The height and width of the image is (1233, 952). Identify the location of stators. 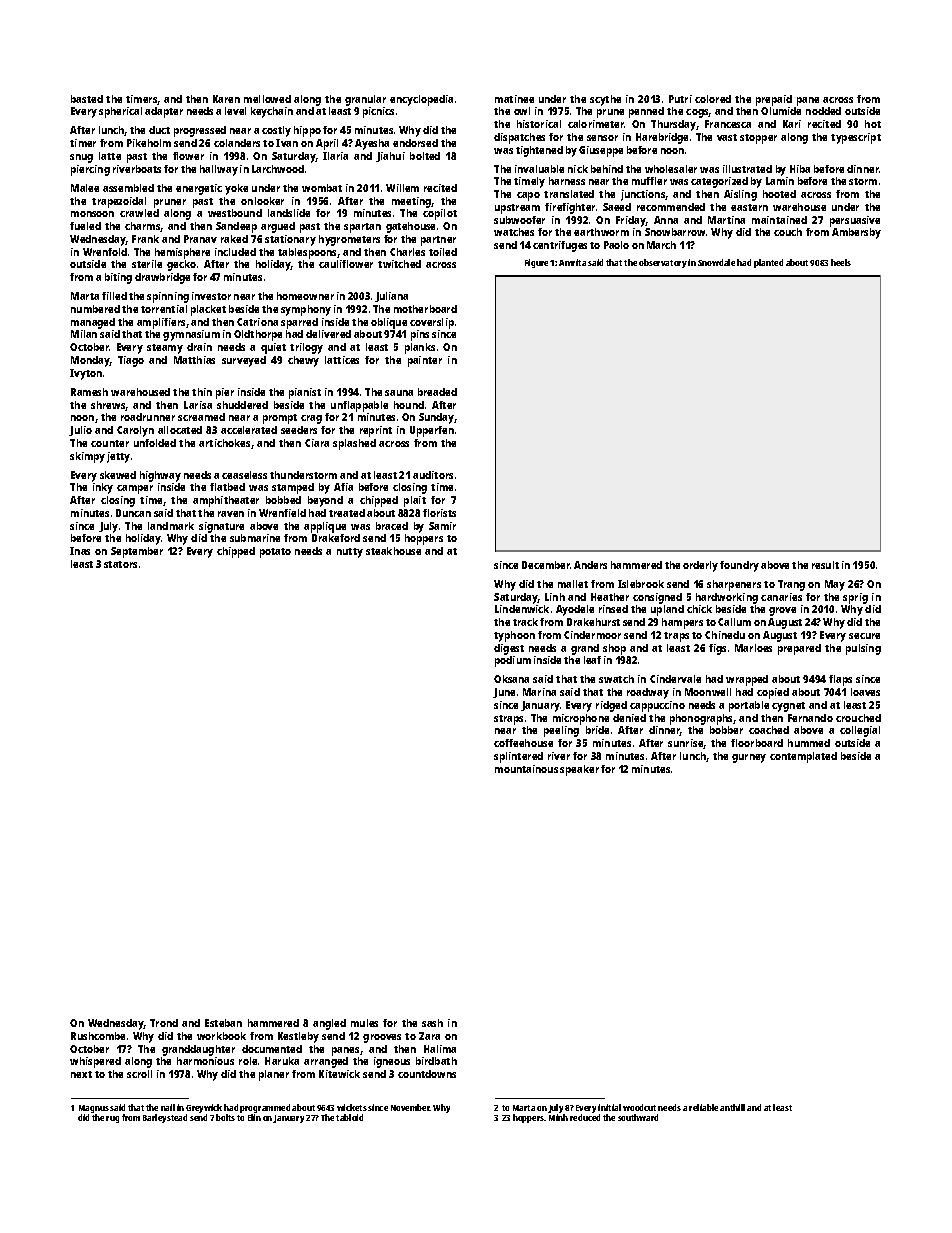
(120, 564).
